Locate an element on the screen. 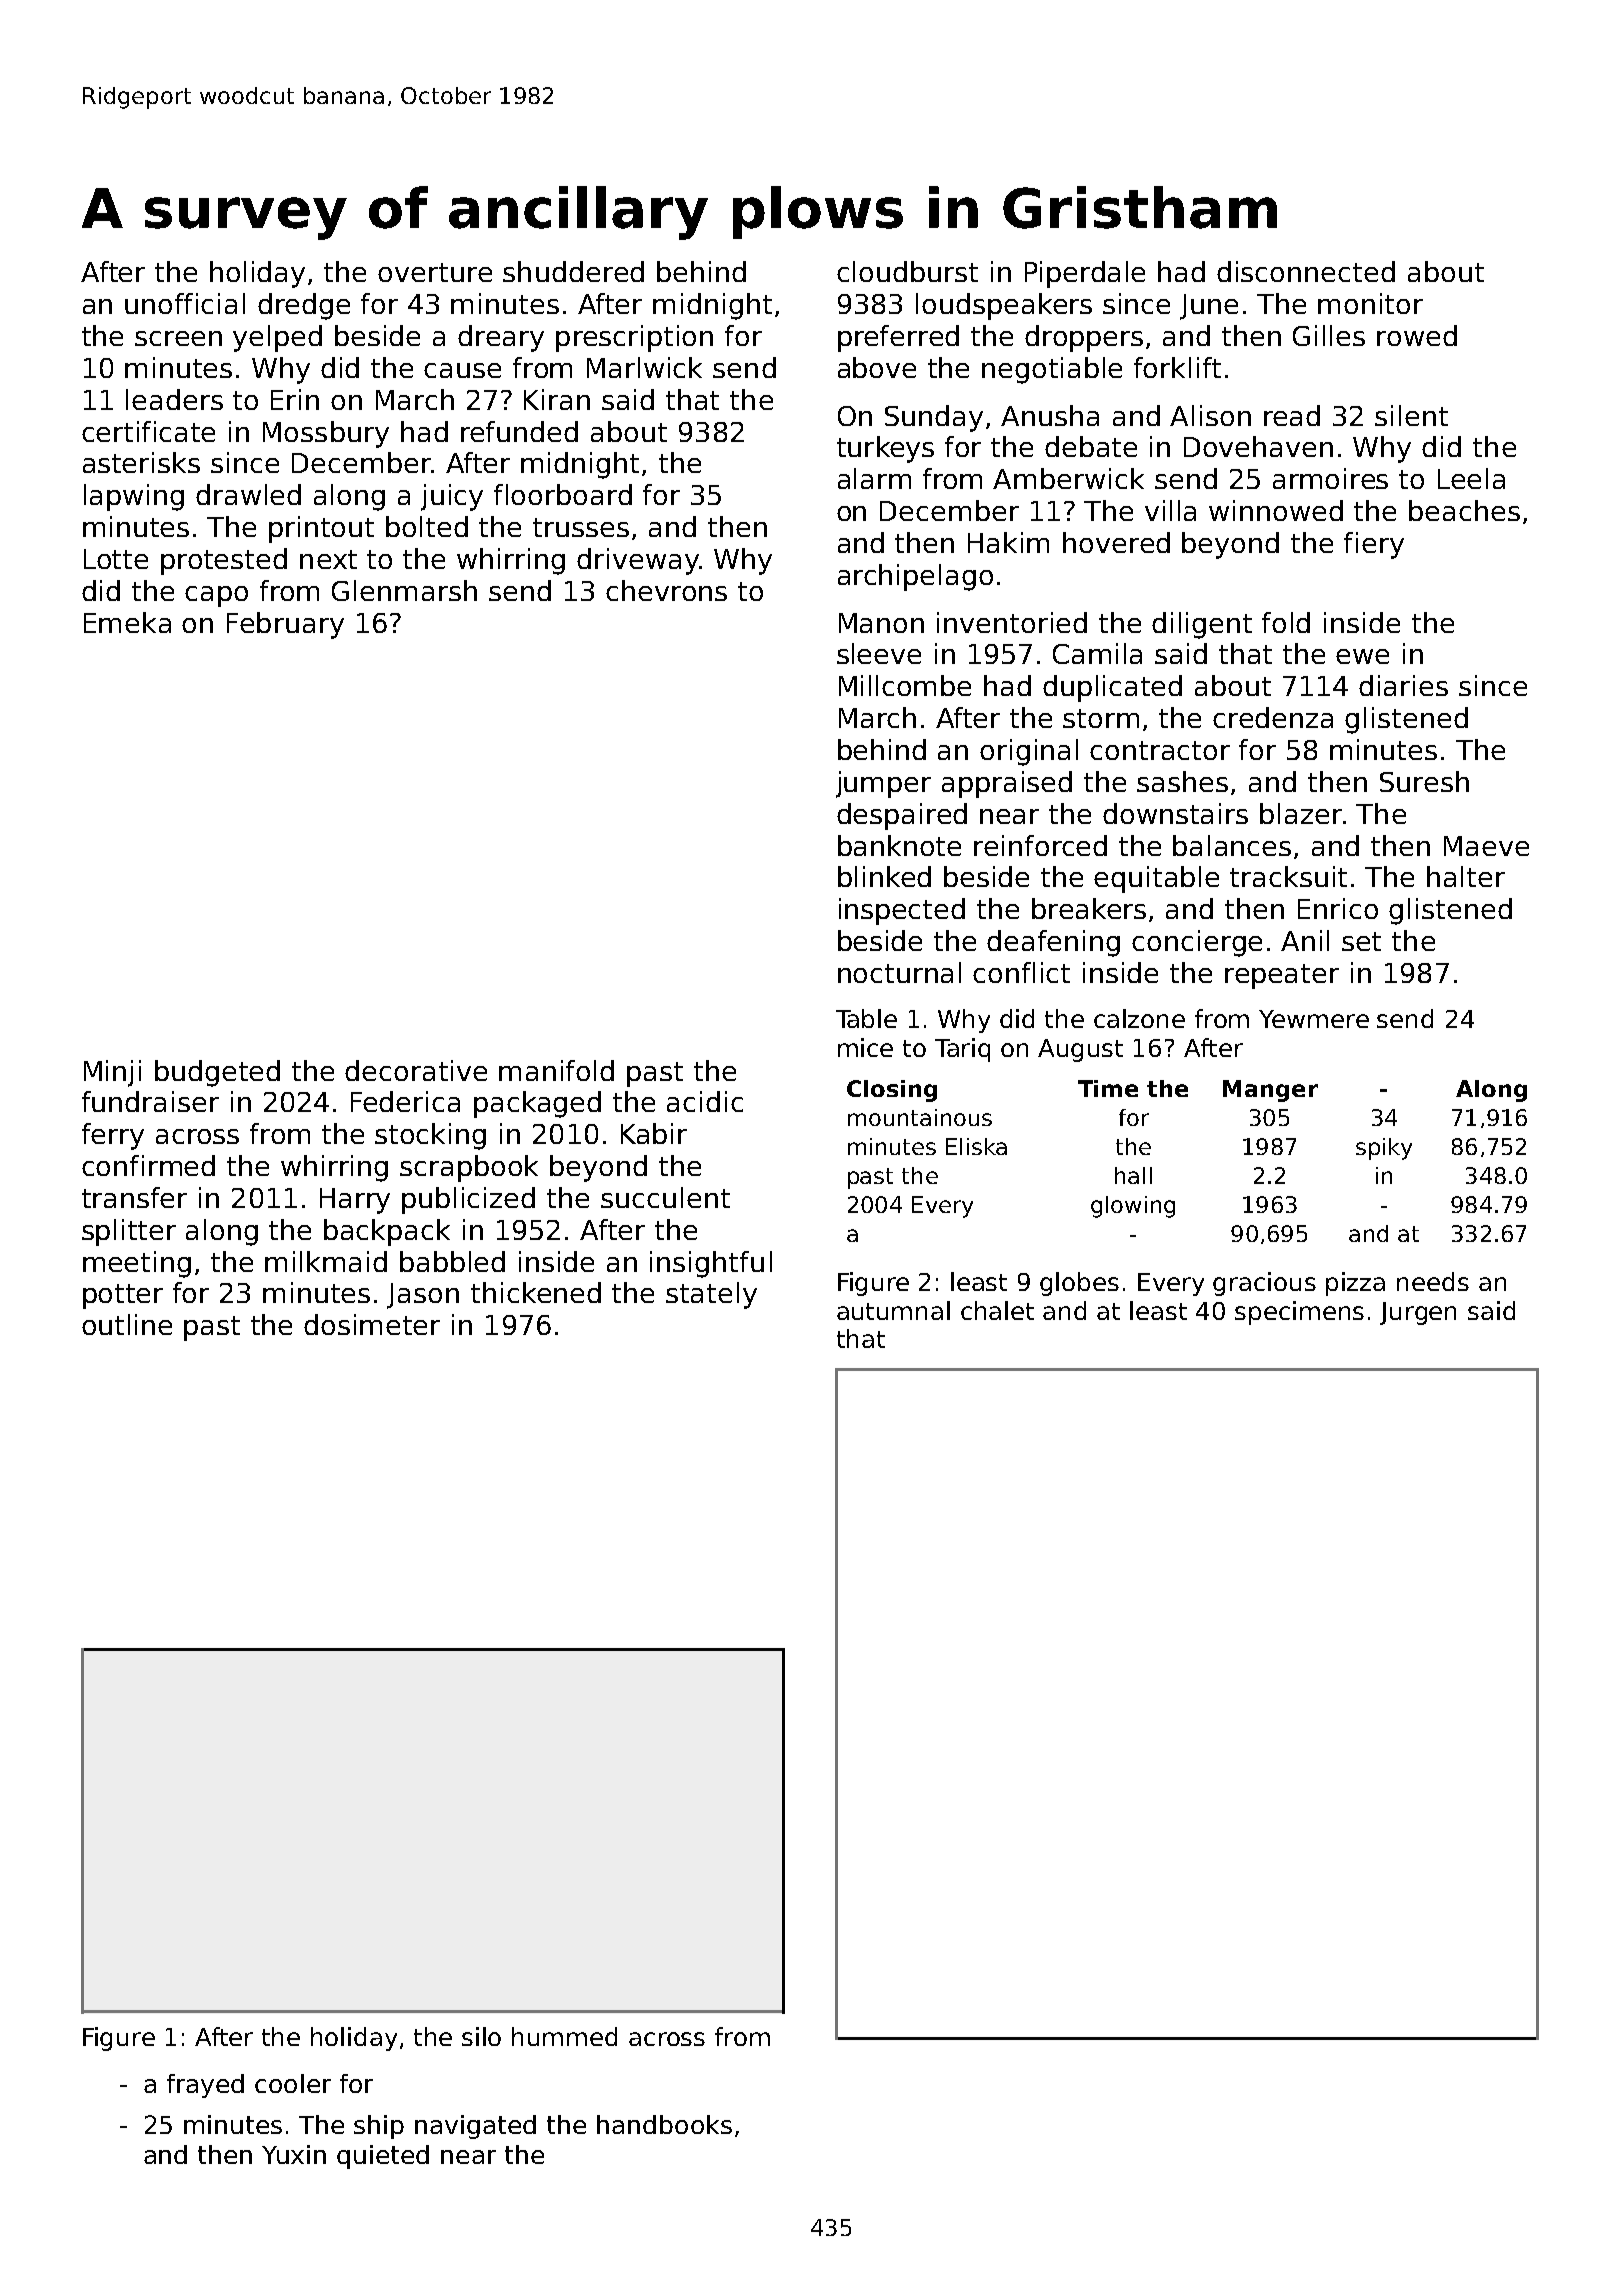 The width and height of the screenshot is (1620, 2292). packaged is located at coordinates (537, 1104).
